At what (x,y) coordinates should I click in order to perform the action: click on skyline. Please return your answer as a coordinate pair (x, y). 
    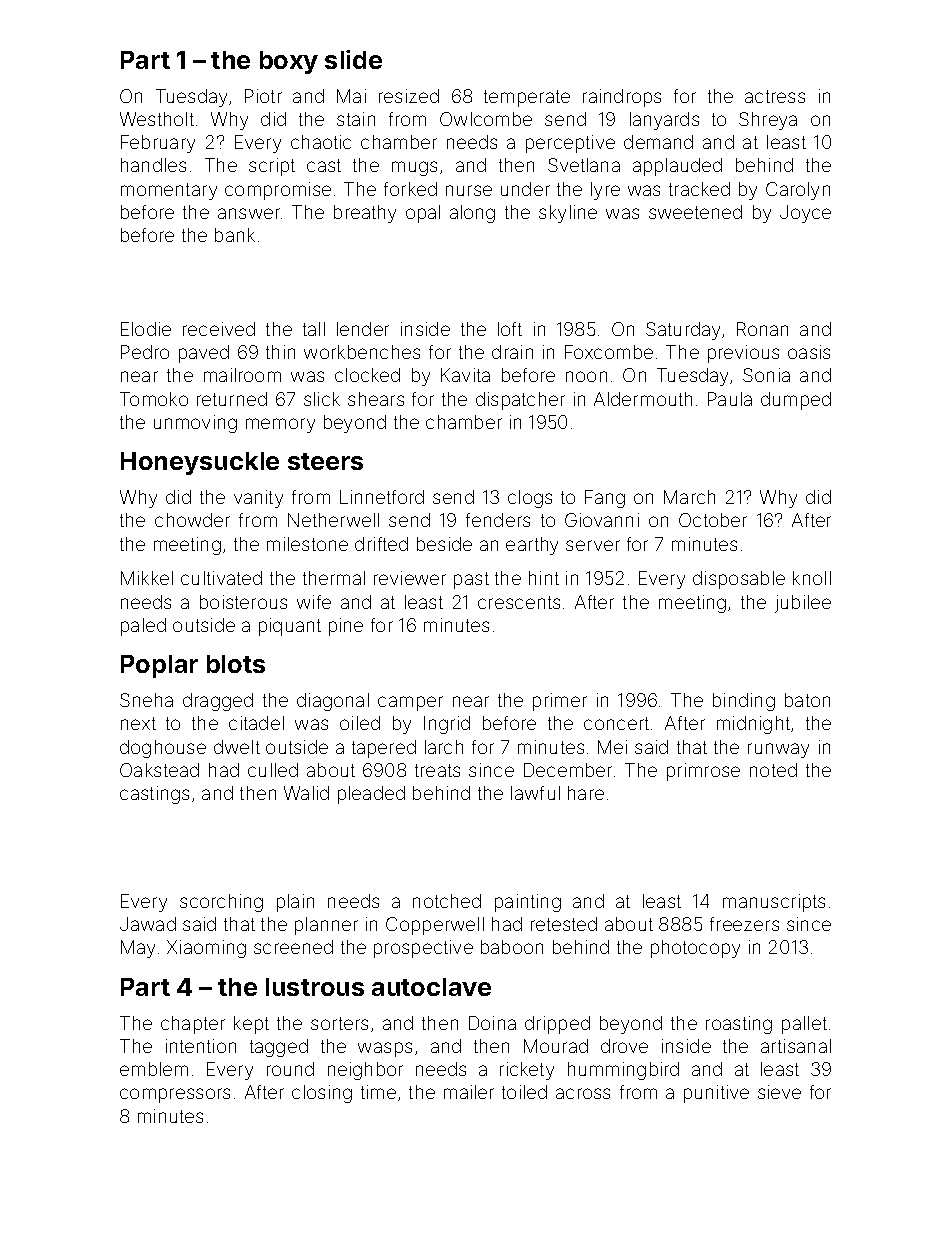
    Looking at the image, I should click on (568, 214).
